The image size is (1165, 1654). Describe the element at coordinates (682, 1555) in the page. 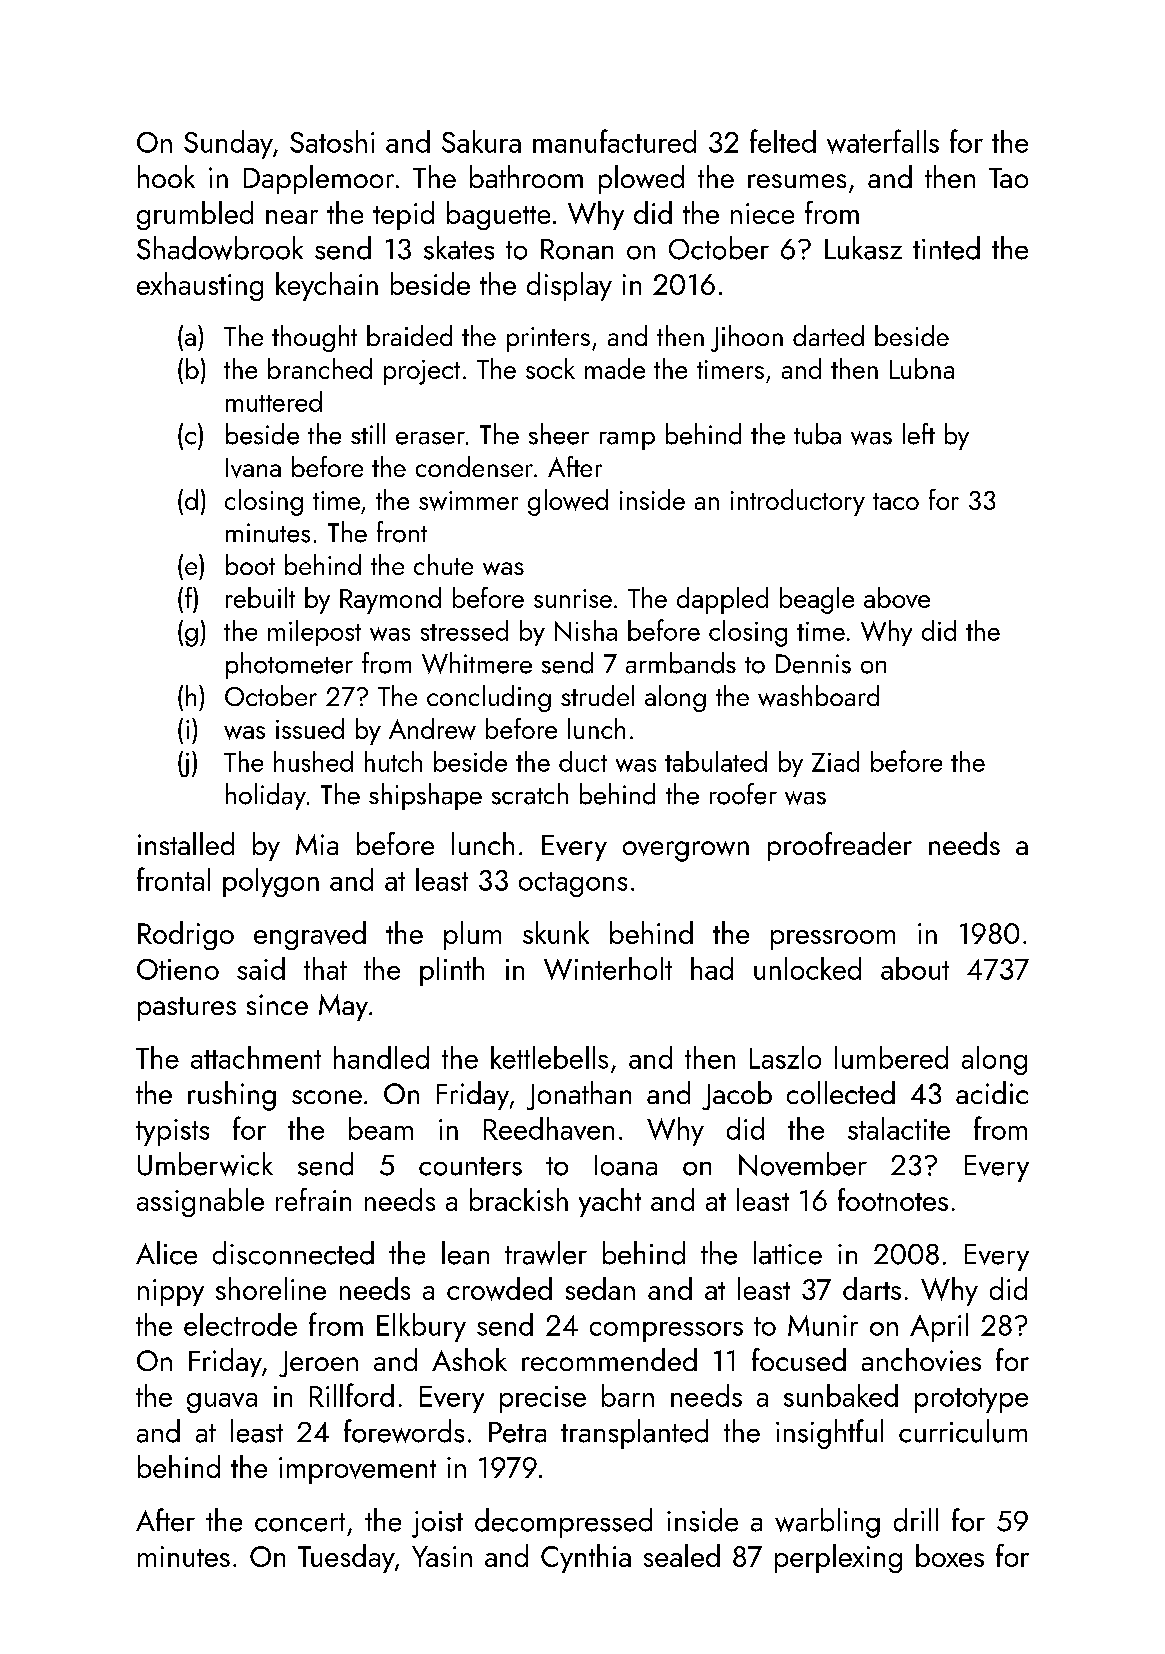

I see `sealed` at that location.
